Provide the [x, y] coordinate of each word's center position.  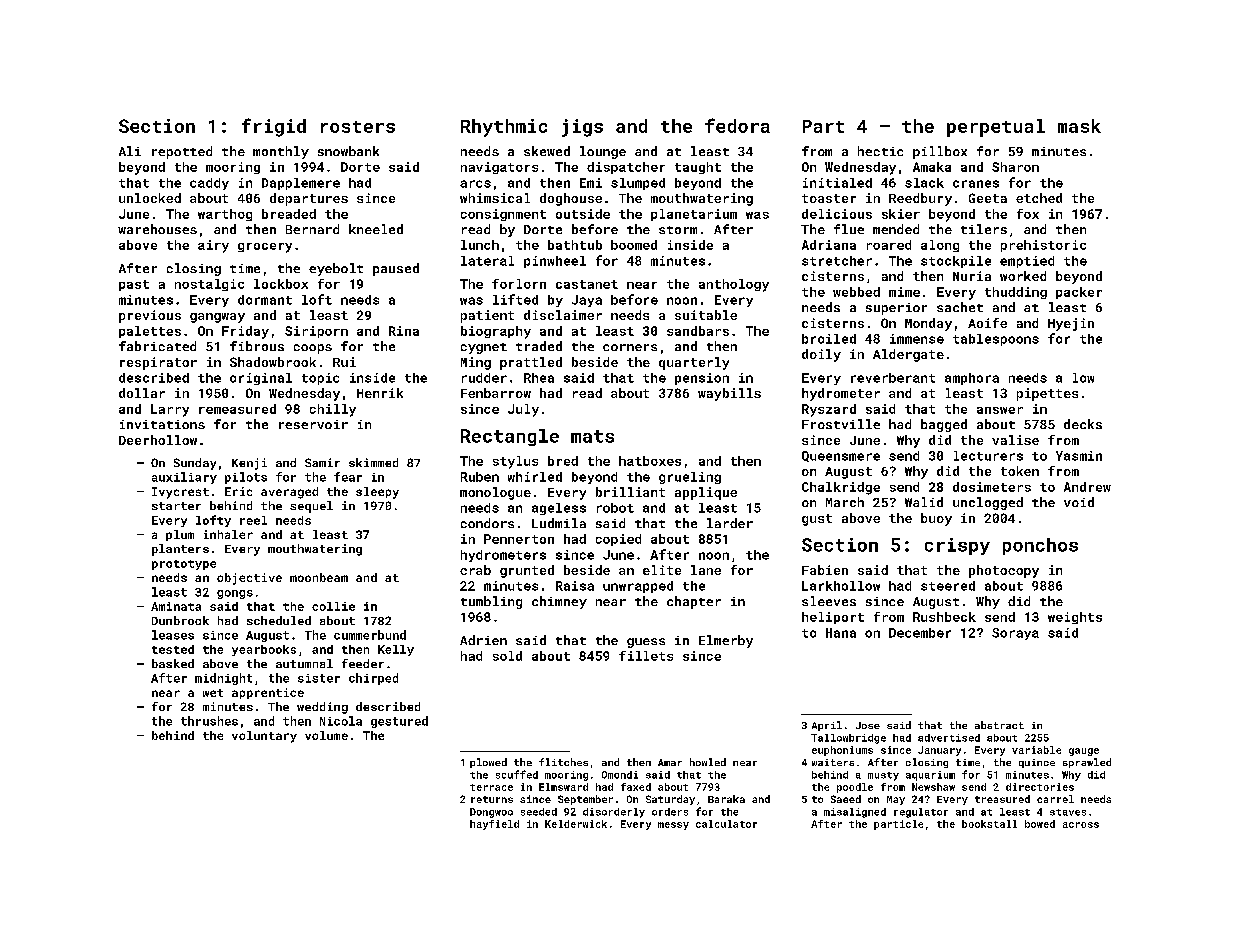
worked [1023, 276]
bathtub [575, 245]
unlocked [150, 198]
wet [213, 693]
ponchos [1040, 546]
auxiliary [184, 478]
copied [618, 540]
